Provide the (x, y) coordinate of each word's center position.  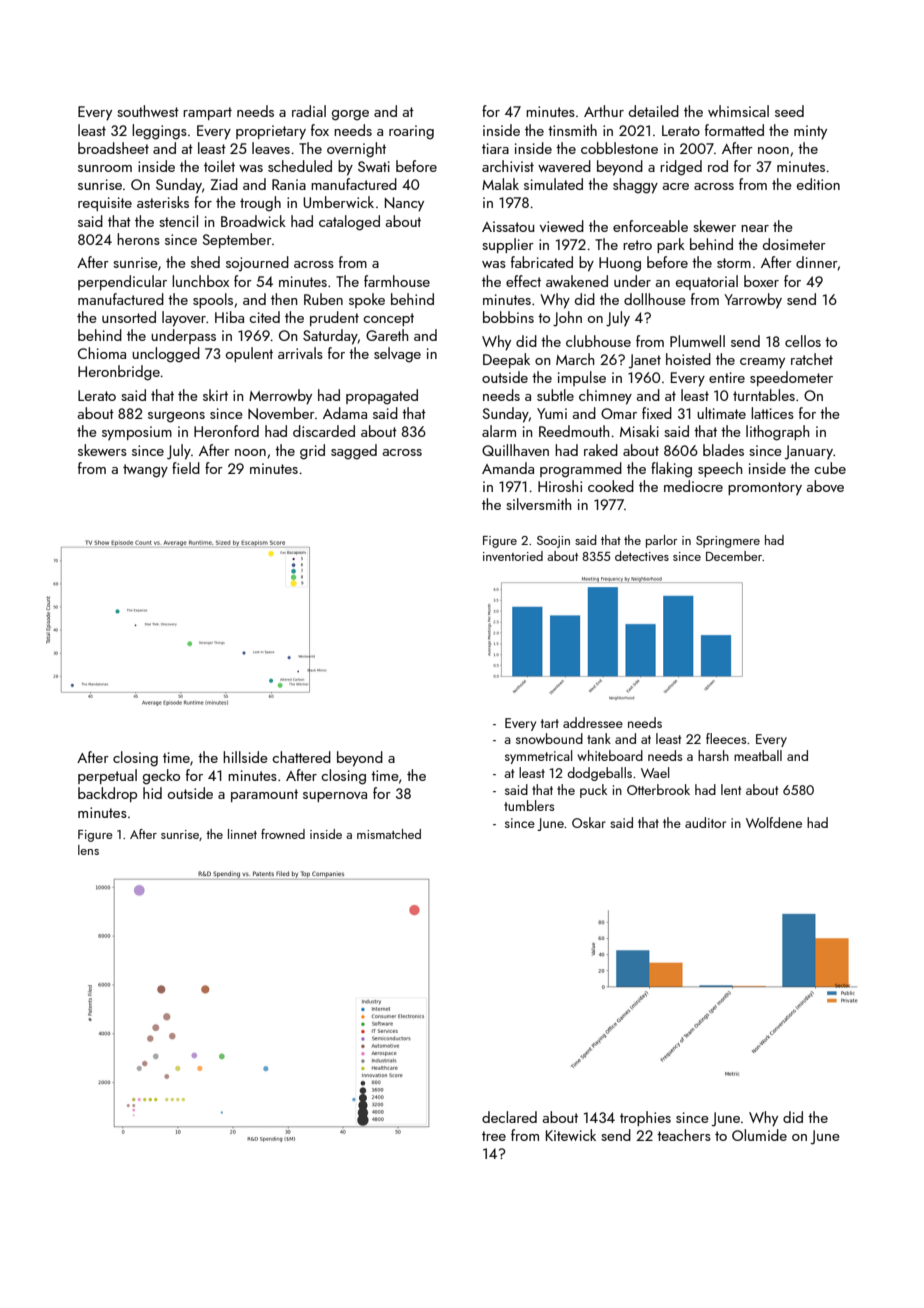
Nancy (404, 204)
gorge (350, 115)
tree (494, 1136)
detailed (654, 111)
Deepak (506, 360)
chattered (301, 757)
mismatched (389, 834)
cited (264, 317)
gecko (161, 777)
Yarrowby (753, 301)
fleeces (726, 738)
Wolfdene (774, 822)
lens (88, 850)
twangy (145, 471)
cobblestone (619, 148)
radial (309, 111)
